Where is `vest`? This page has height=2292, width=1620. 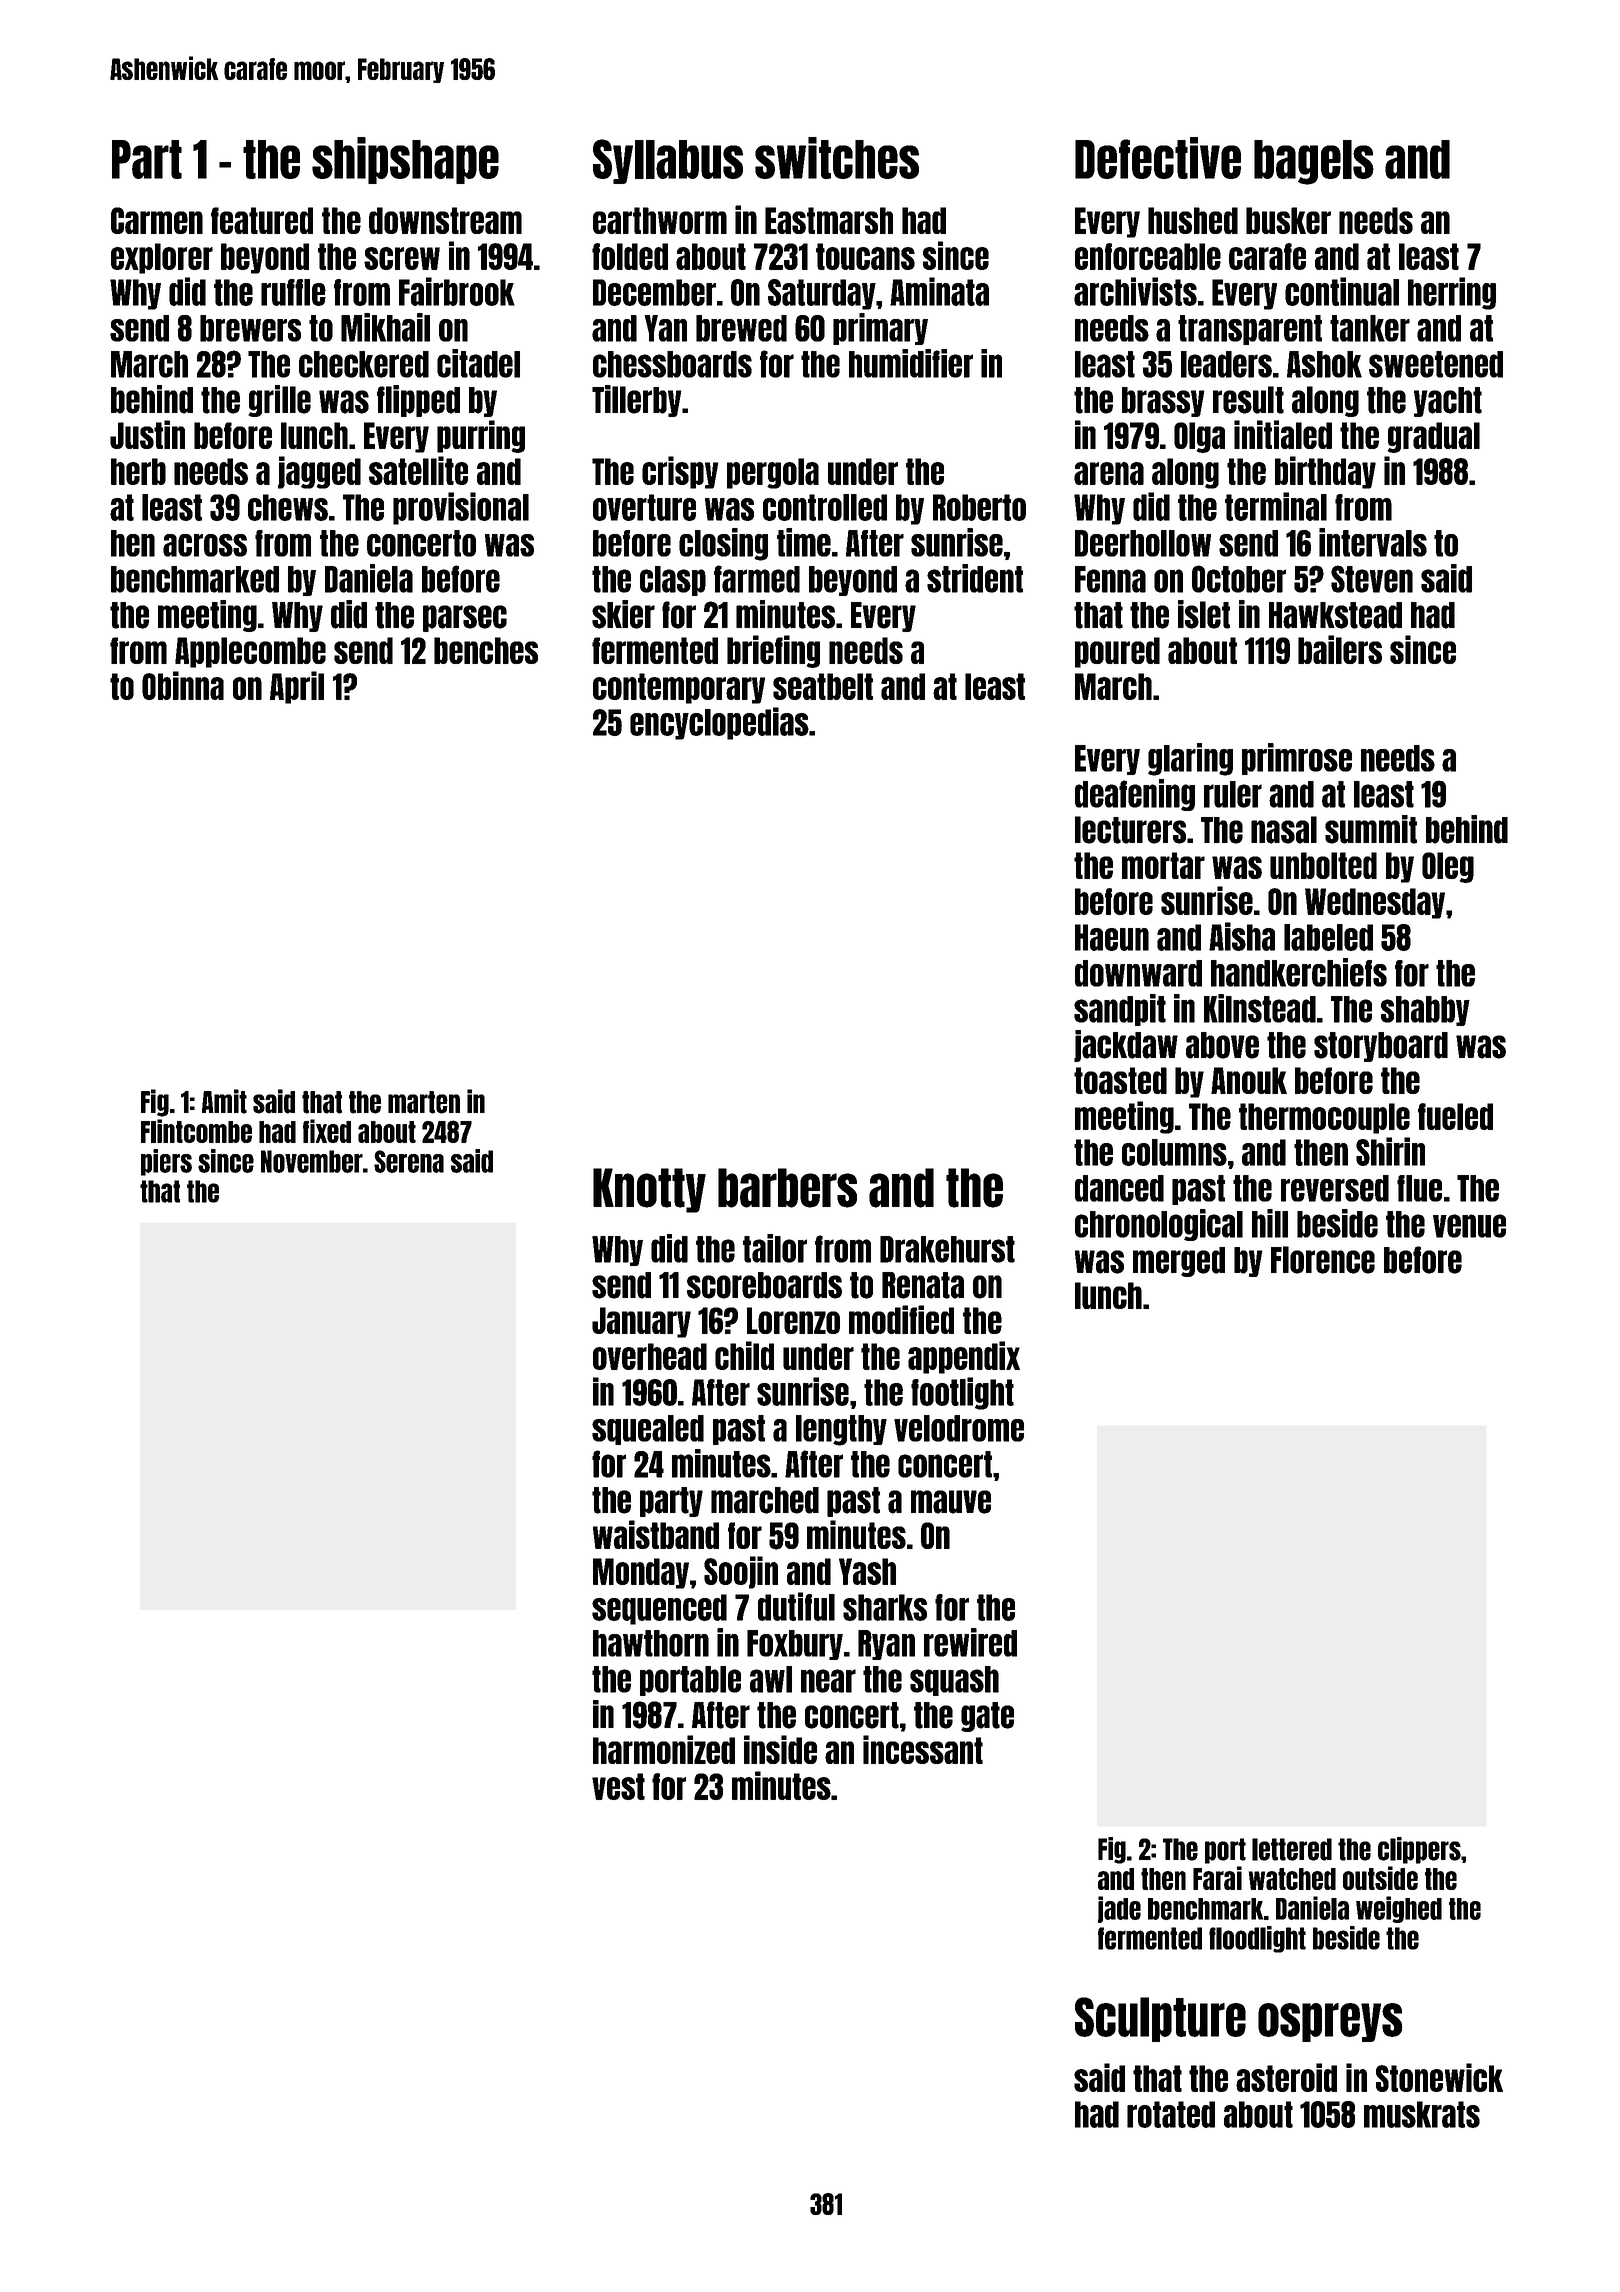
vest is located at coordinates (618, 1786).
